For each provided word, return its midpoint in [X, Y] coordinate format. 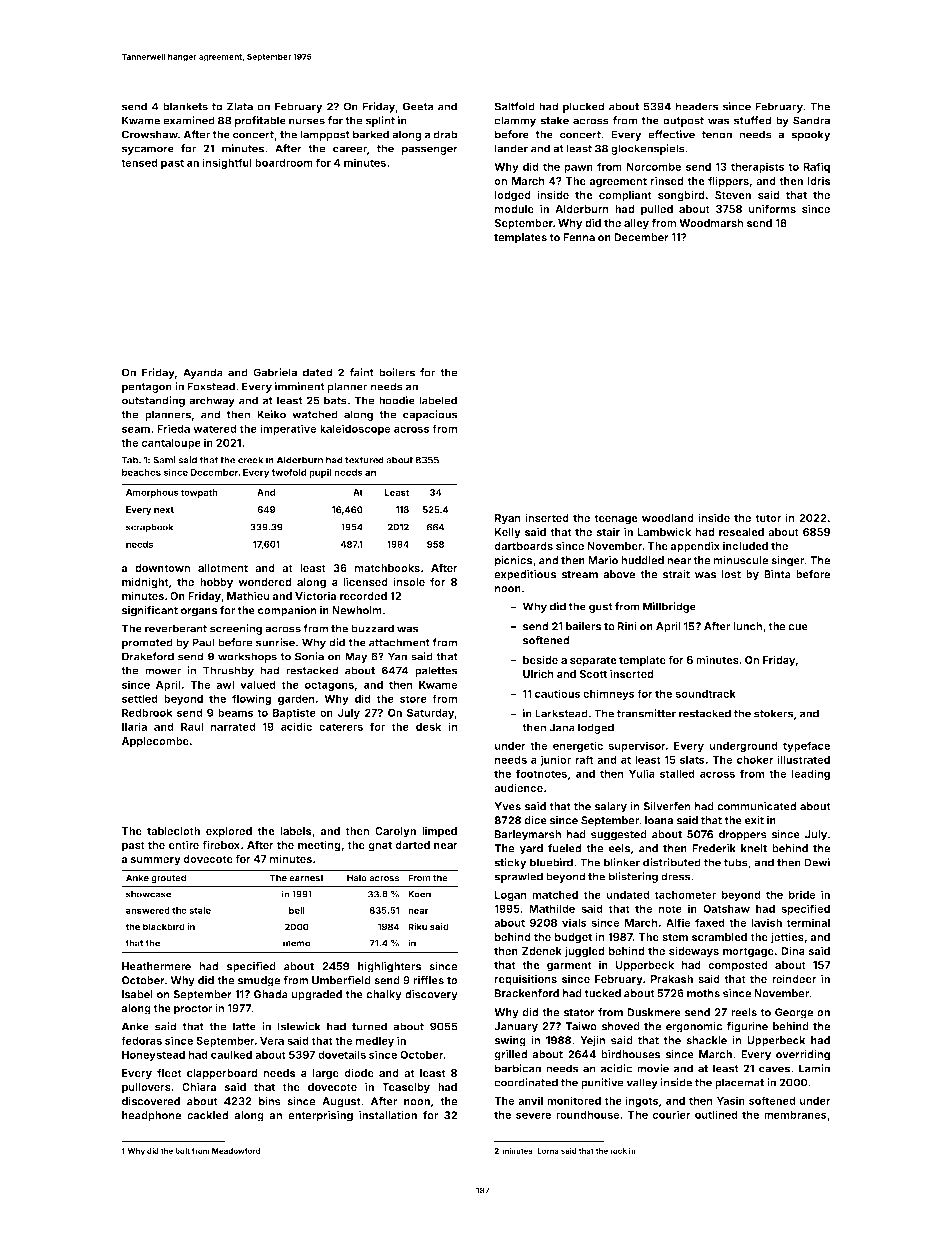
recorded [363, 596]
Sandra [811, 120]
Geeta [418, 106]
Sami [164, 460]
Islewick [299, 1026]
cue [798, 627]
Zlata [240, 106]
